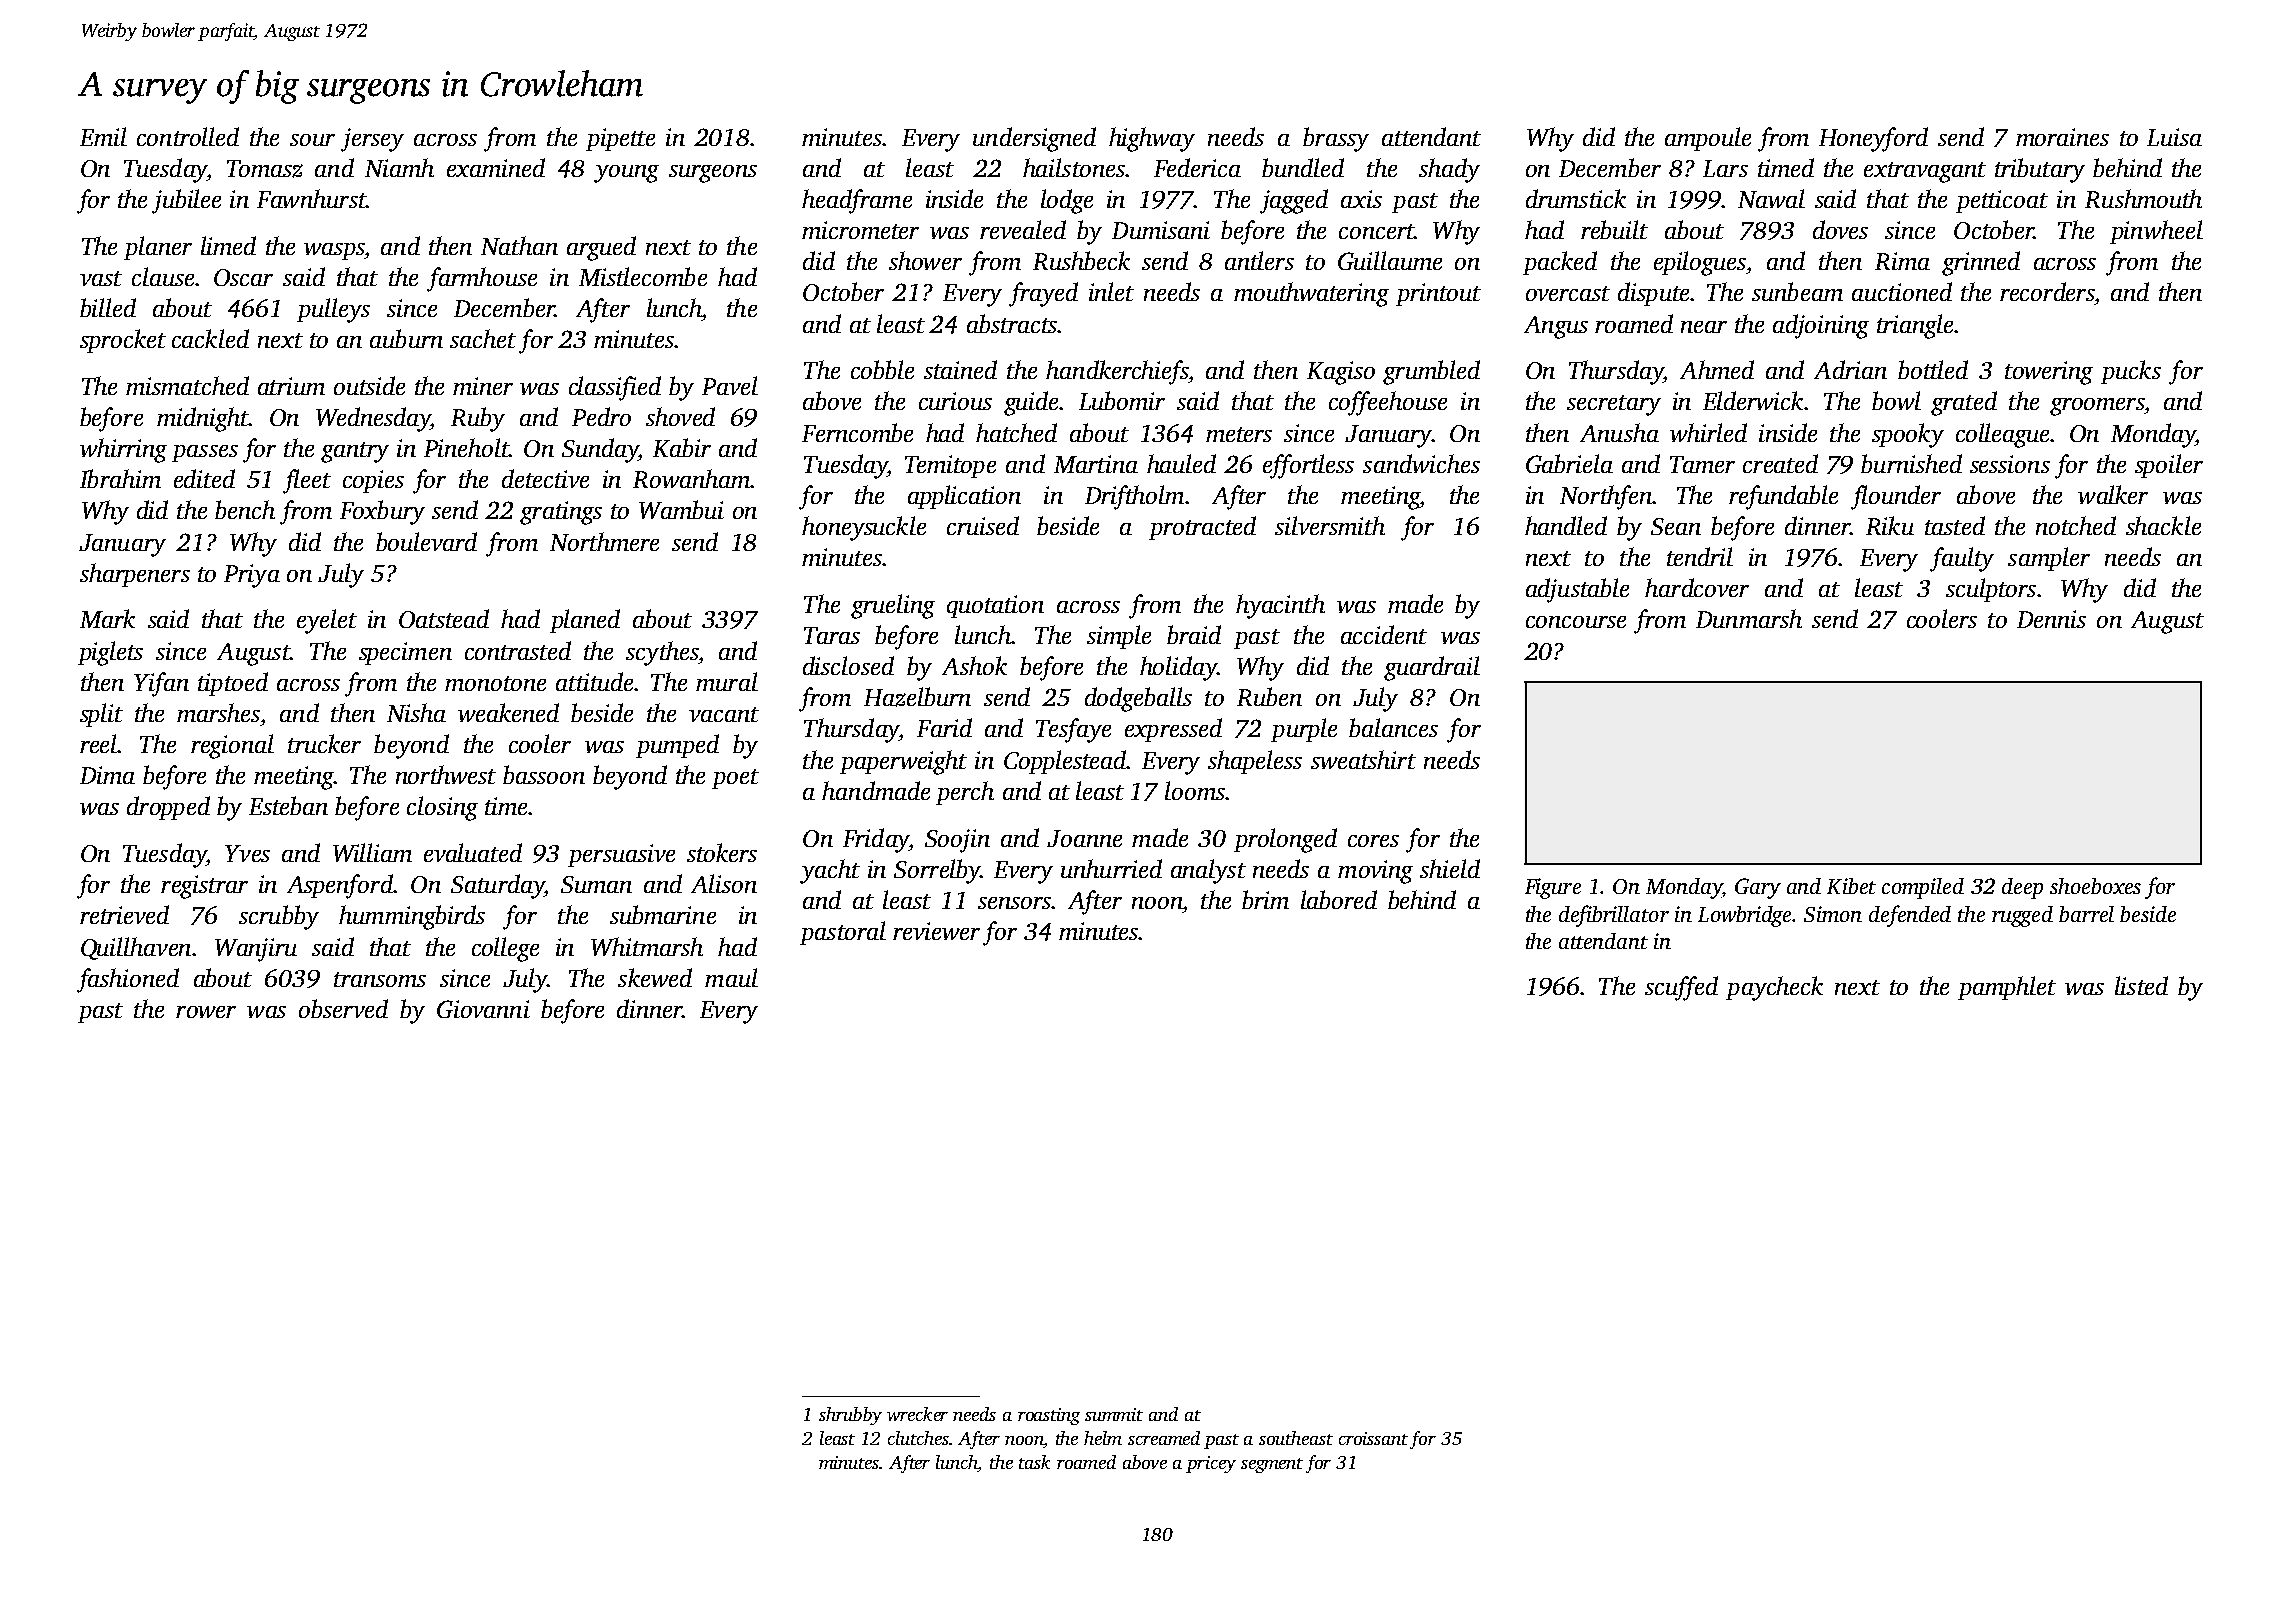 This screenshot has width=2282, height=1614. I want to click on shrubby, so click(850, 1416).
